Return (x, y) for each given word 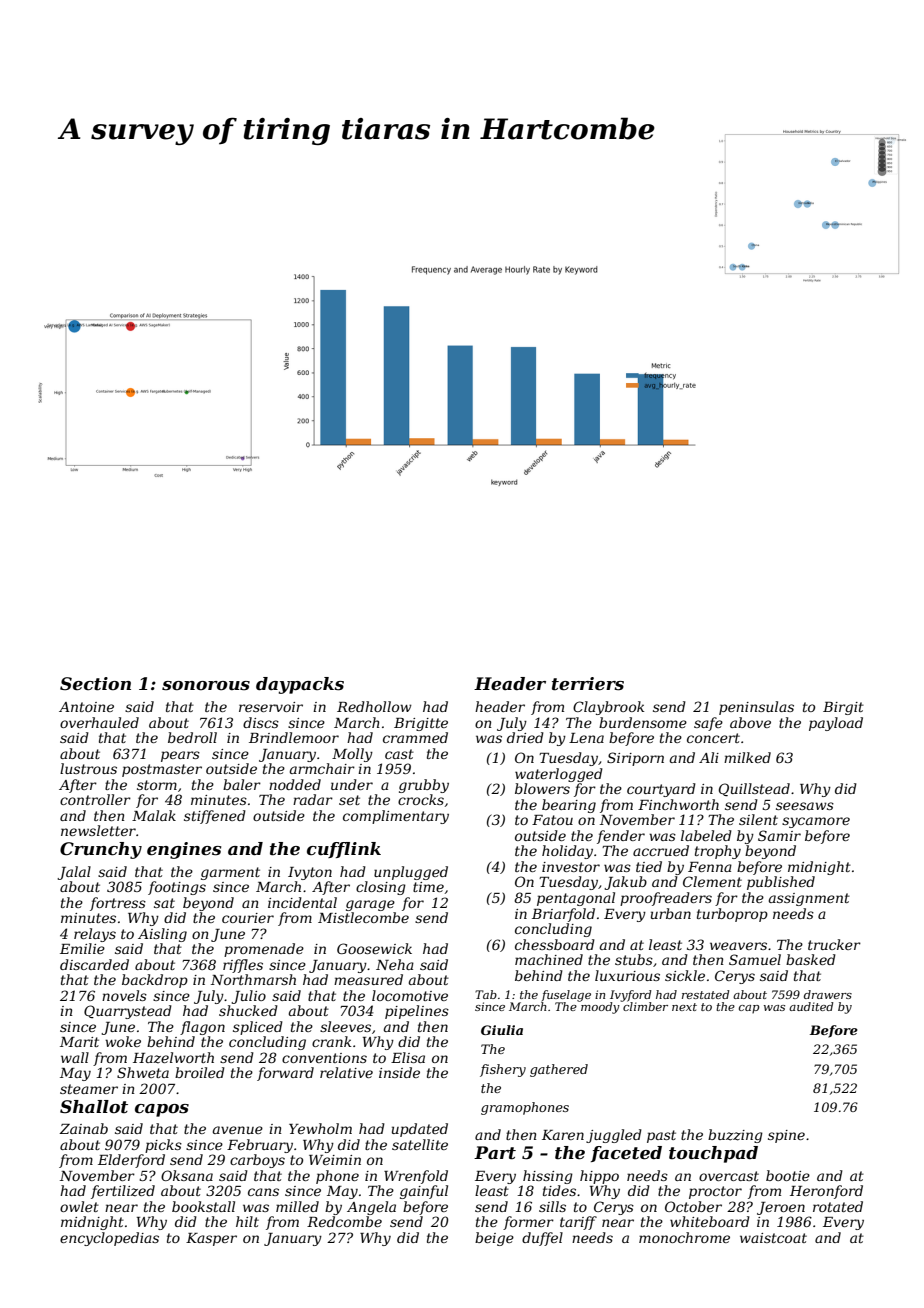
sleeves (345, 1026)
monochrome (684, 1237)
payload (836, 724)
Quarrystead (128, 1012)
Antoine (86, 707)
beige (494, 1239)
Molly (352, 755)
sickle (685, 975)
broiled (200, 1072)
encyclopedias (109, 1239)
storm (157, 785)
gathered (559, 1070)
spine (786, 1136)
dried (525, 737)
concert (713, 738)
